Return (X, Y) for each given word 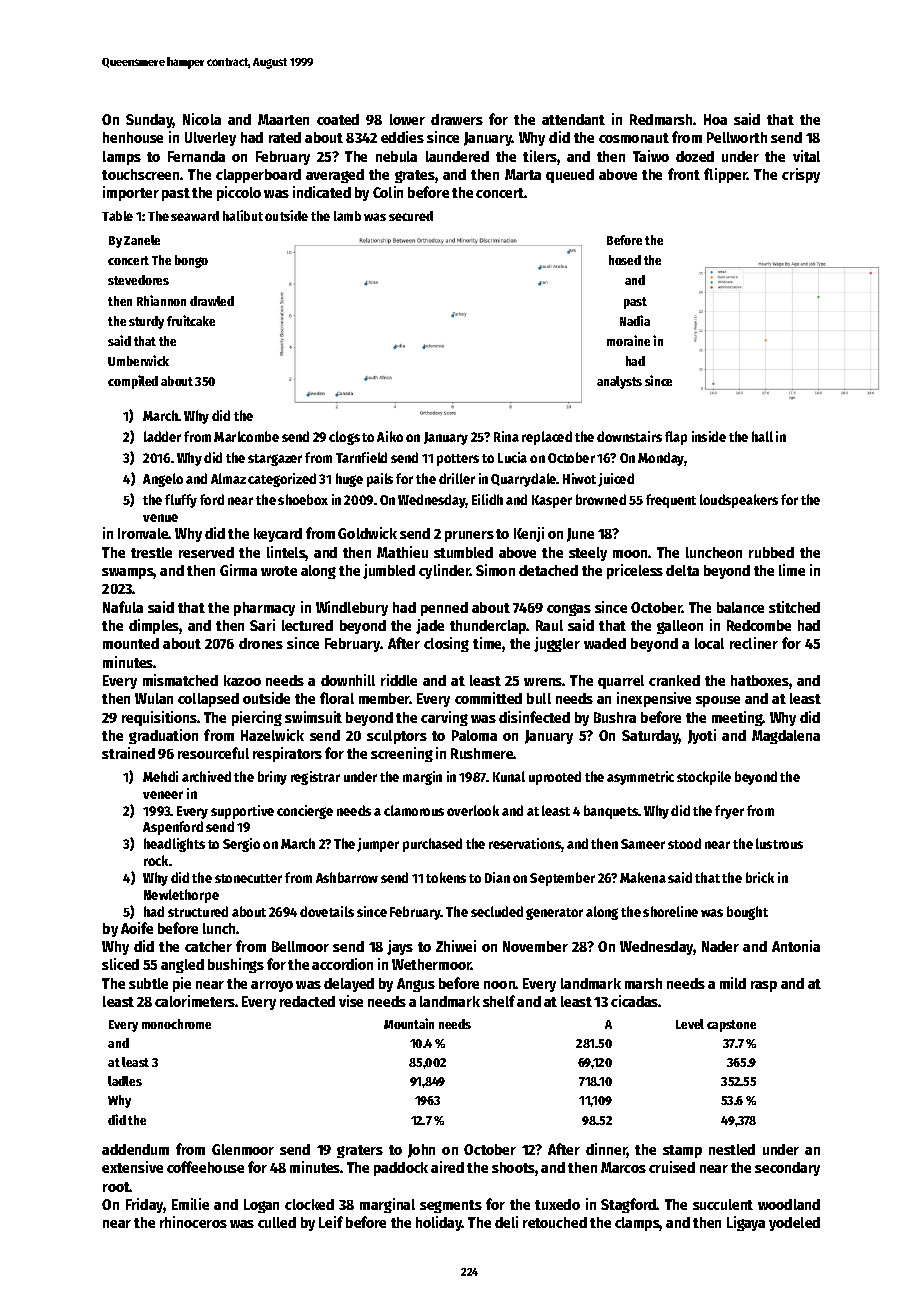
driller (457, 478)
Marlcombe (246, 436)
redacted (307, 1001)
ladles (125, 1081)
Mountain (409, 1023)
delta (682, 570)
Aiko (390, 436)
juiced (616, 480)
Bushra (615, 717)
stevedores (138, 280)
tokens (446, 877)
